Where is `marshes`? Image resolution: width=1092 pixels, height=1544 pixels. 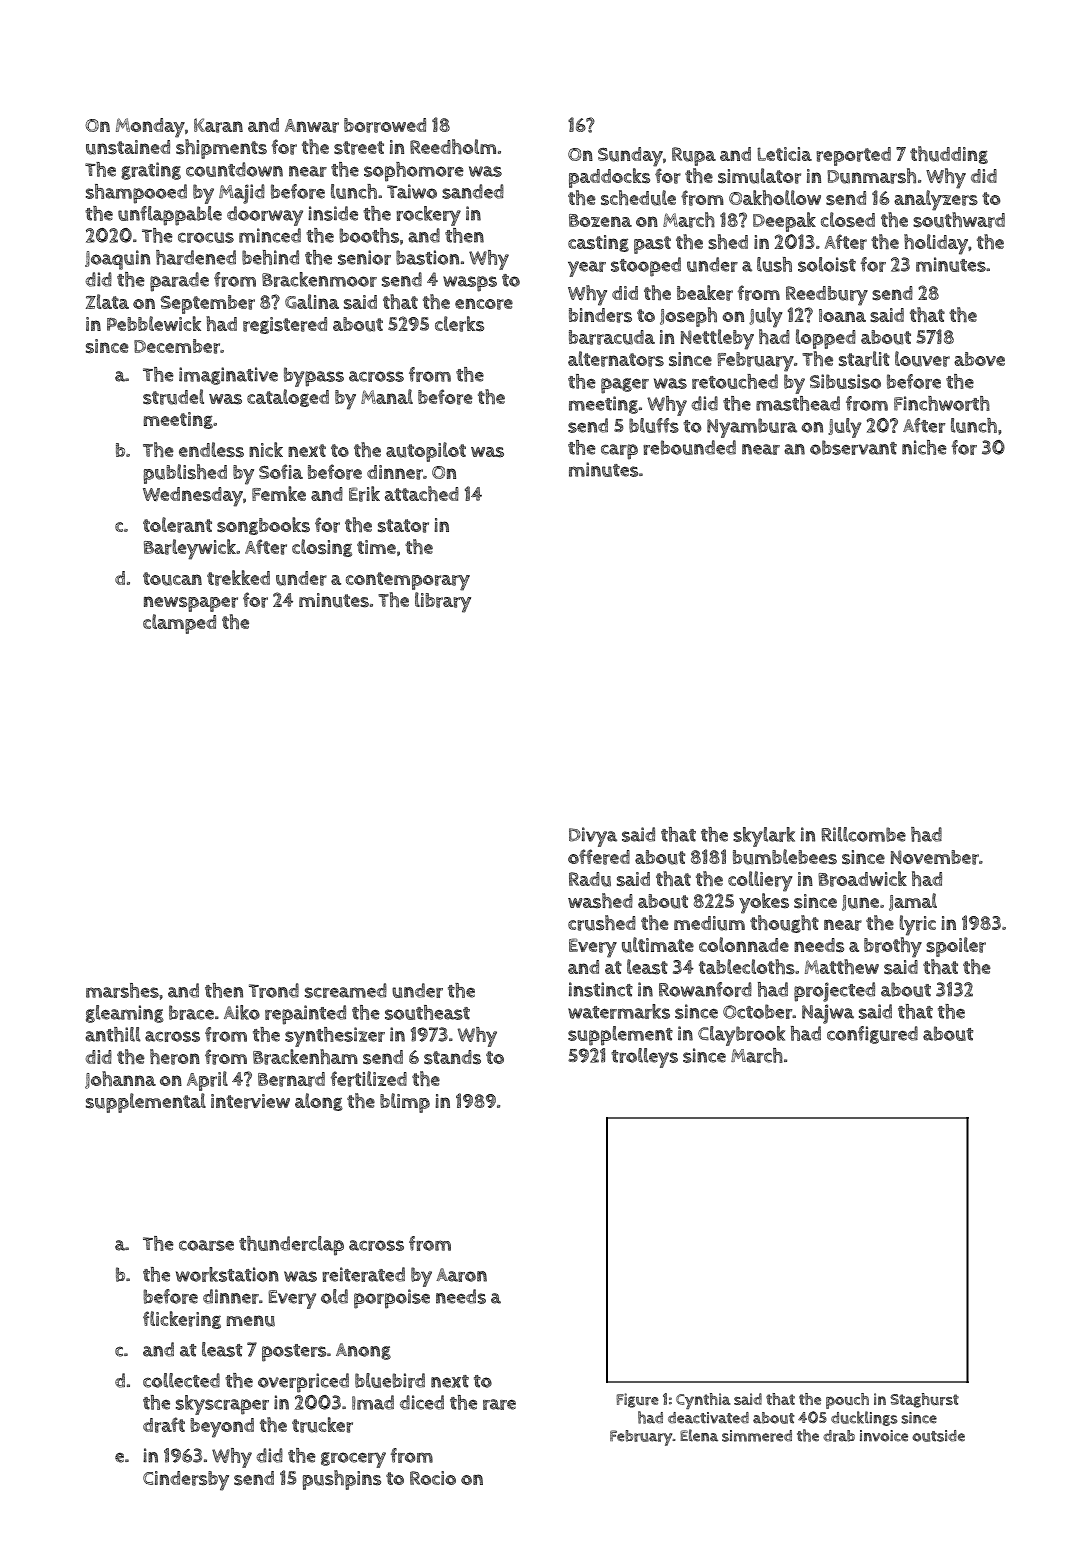 marshes is located at coordinates (122, 990).
